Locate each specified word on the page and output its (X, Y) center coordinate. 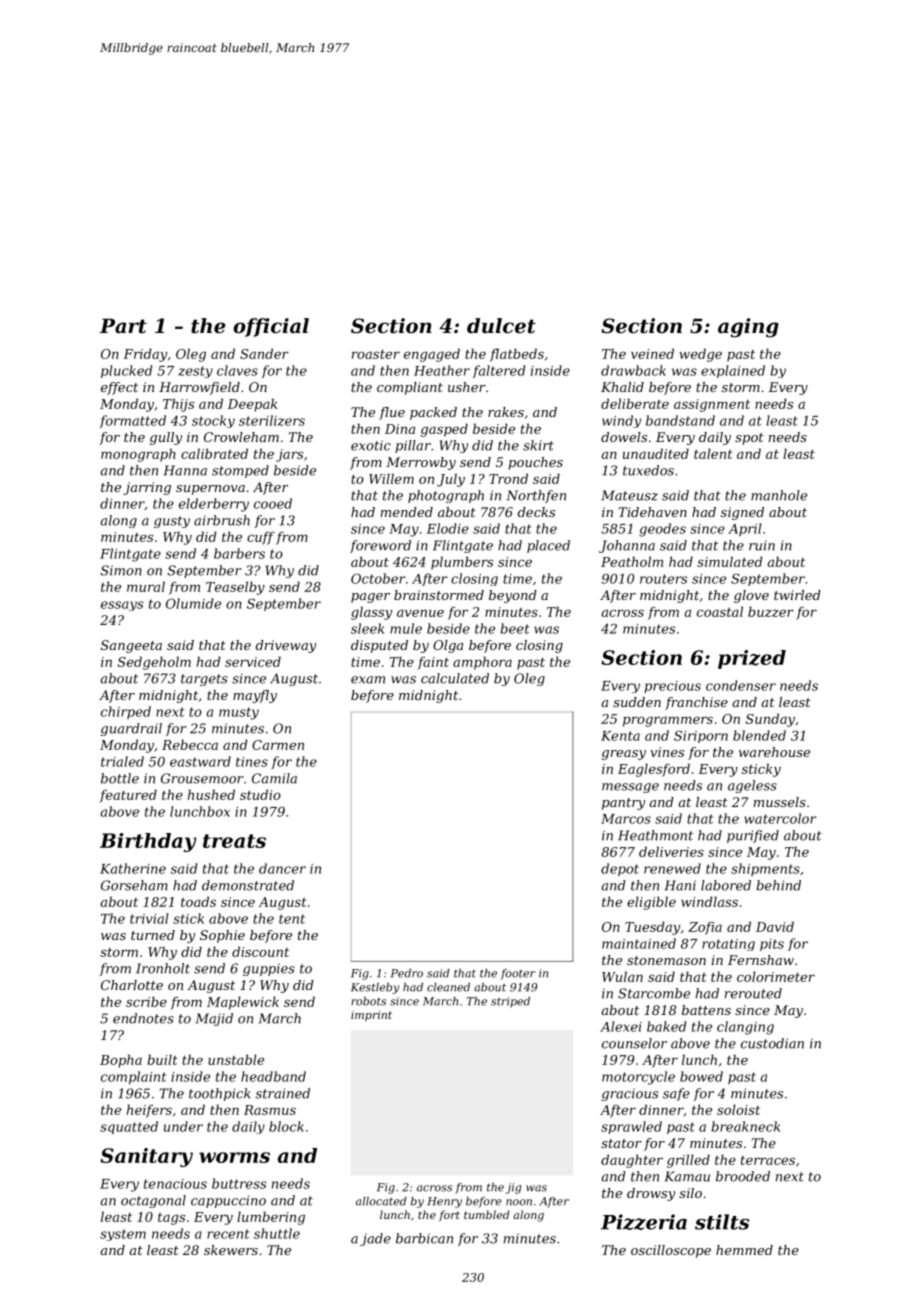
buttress (239, 1183)
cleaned (448, 987)
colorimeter (776, 976)
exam (368, 680)
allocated (381, 1201)
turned (153, 935)
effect (119, 388)
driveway (286, 646)
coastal (720, 611)
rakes (506, 412)
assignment (712, 405)
